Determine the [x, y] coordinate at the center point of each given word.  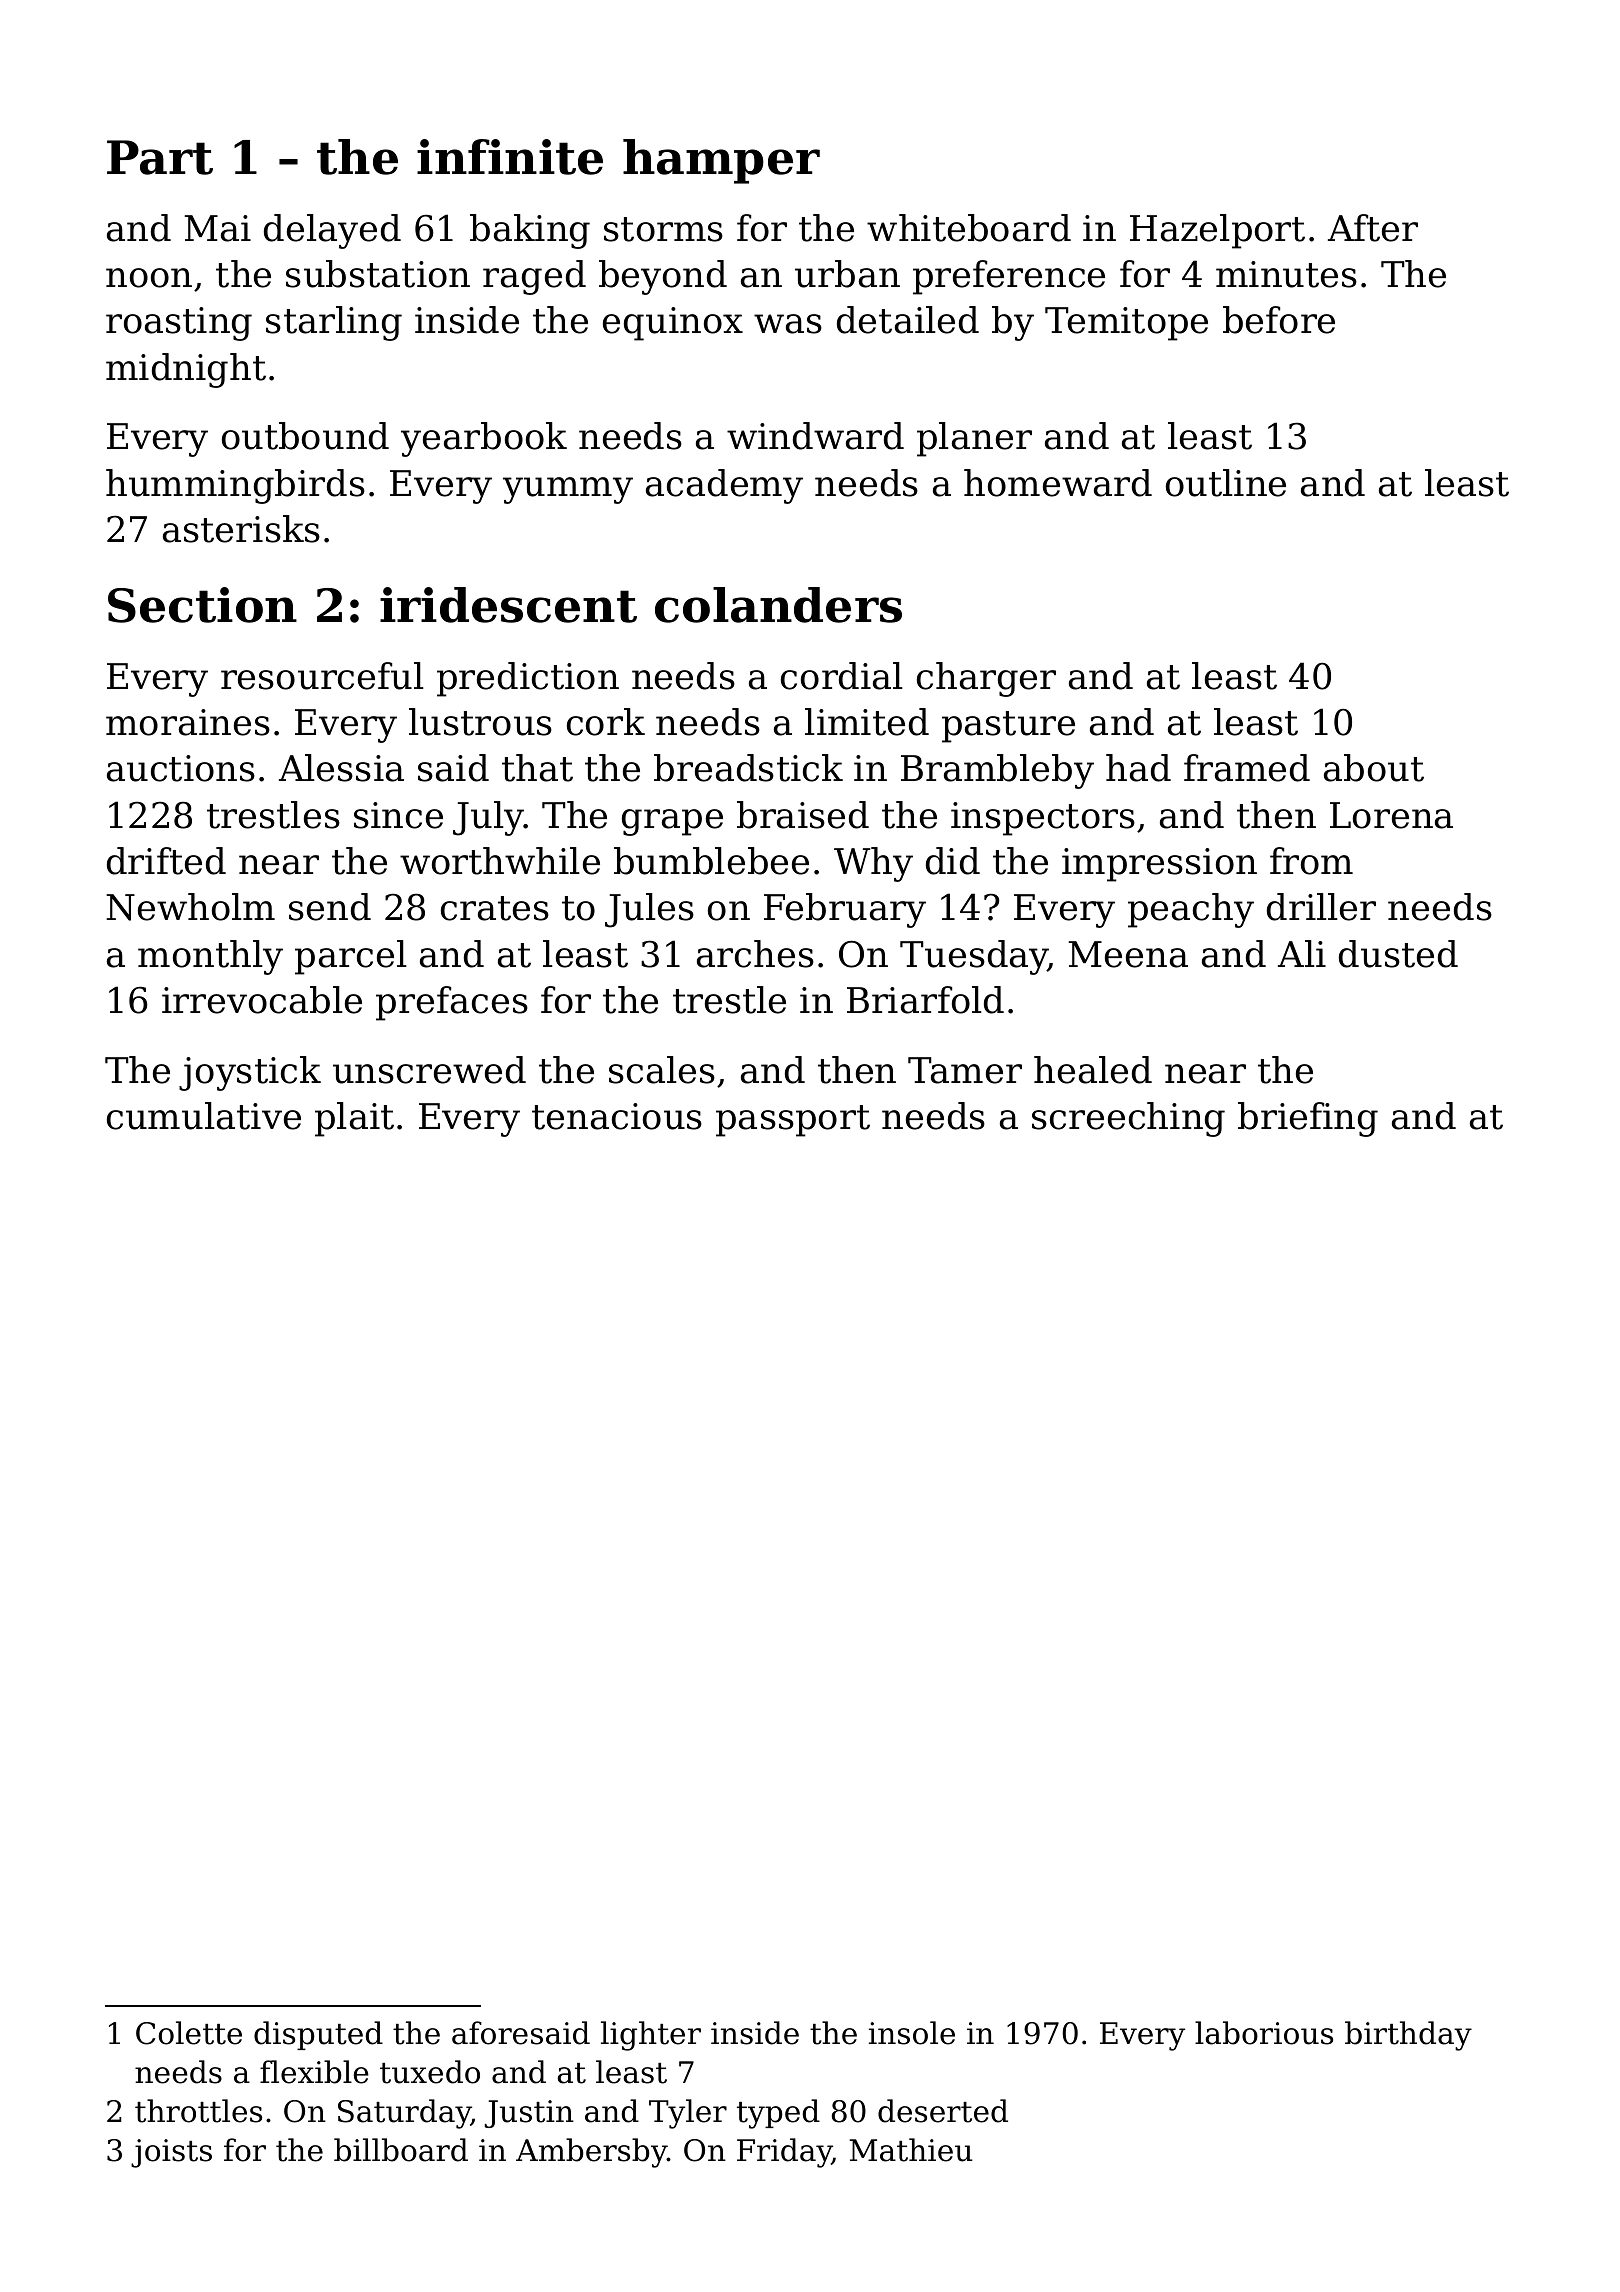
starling [334, 323]
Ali [1302, 953]
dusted [1398, 954]
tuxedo [430, 2072]
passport [793, 1121]
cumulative [204, 1116]
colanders [778, 605]
